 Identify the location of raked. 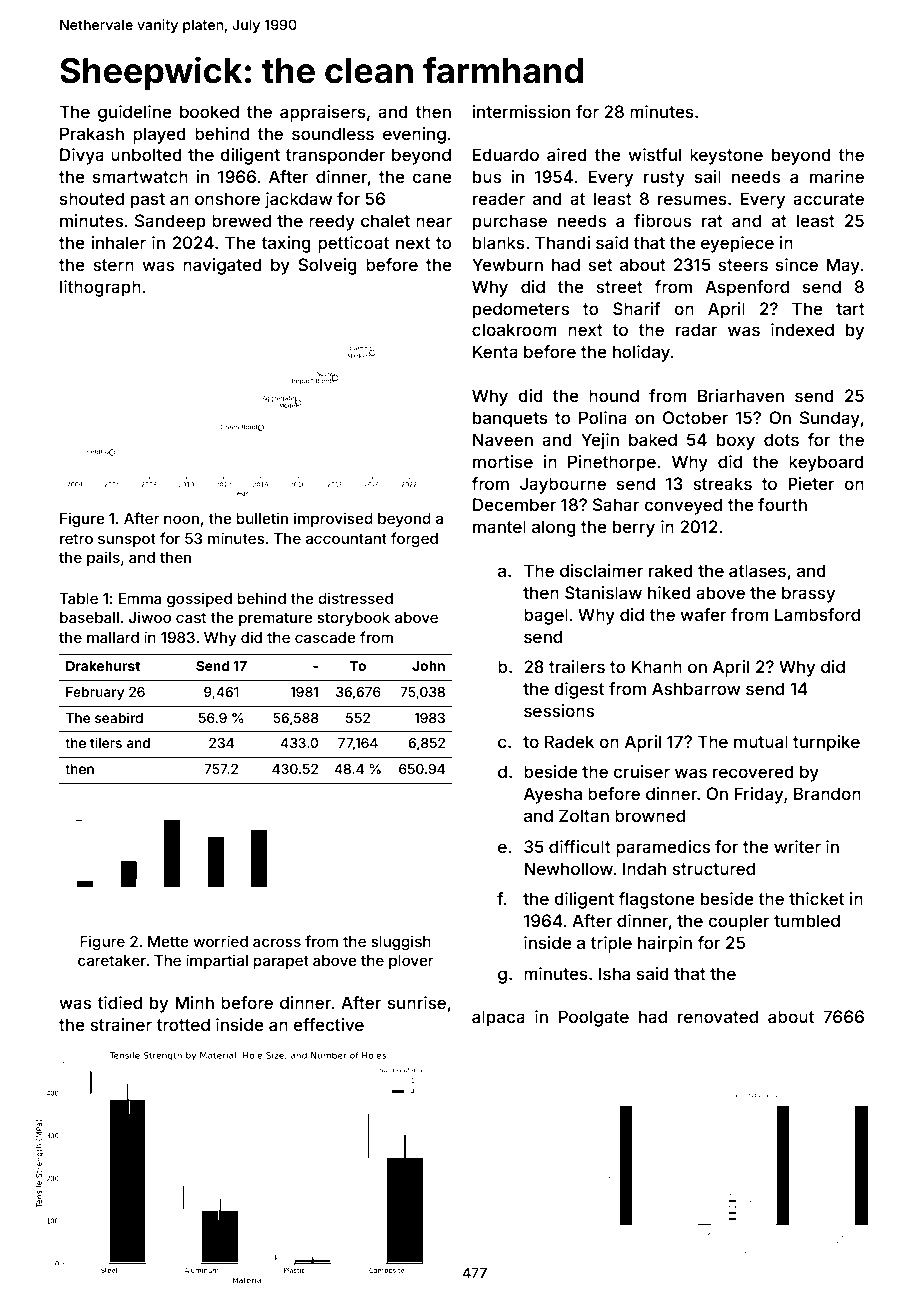
(671, 570).
